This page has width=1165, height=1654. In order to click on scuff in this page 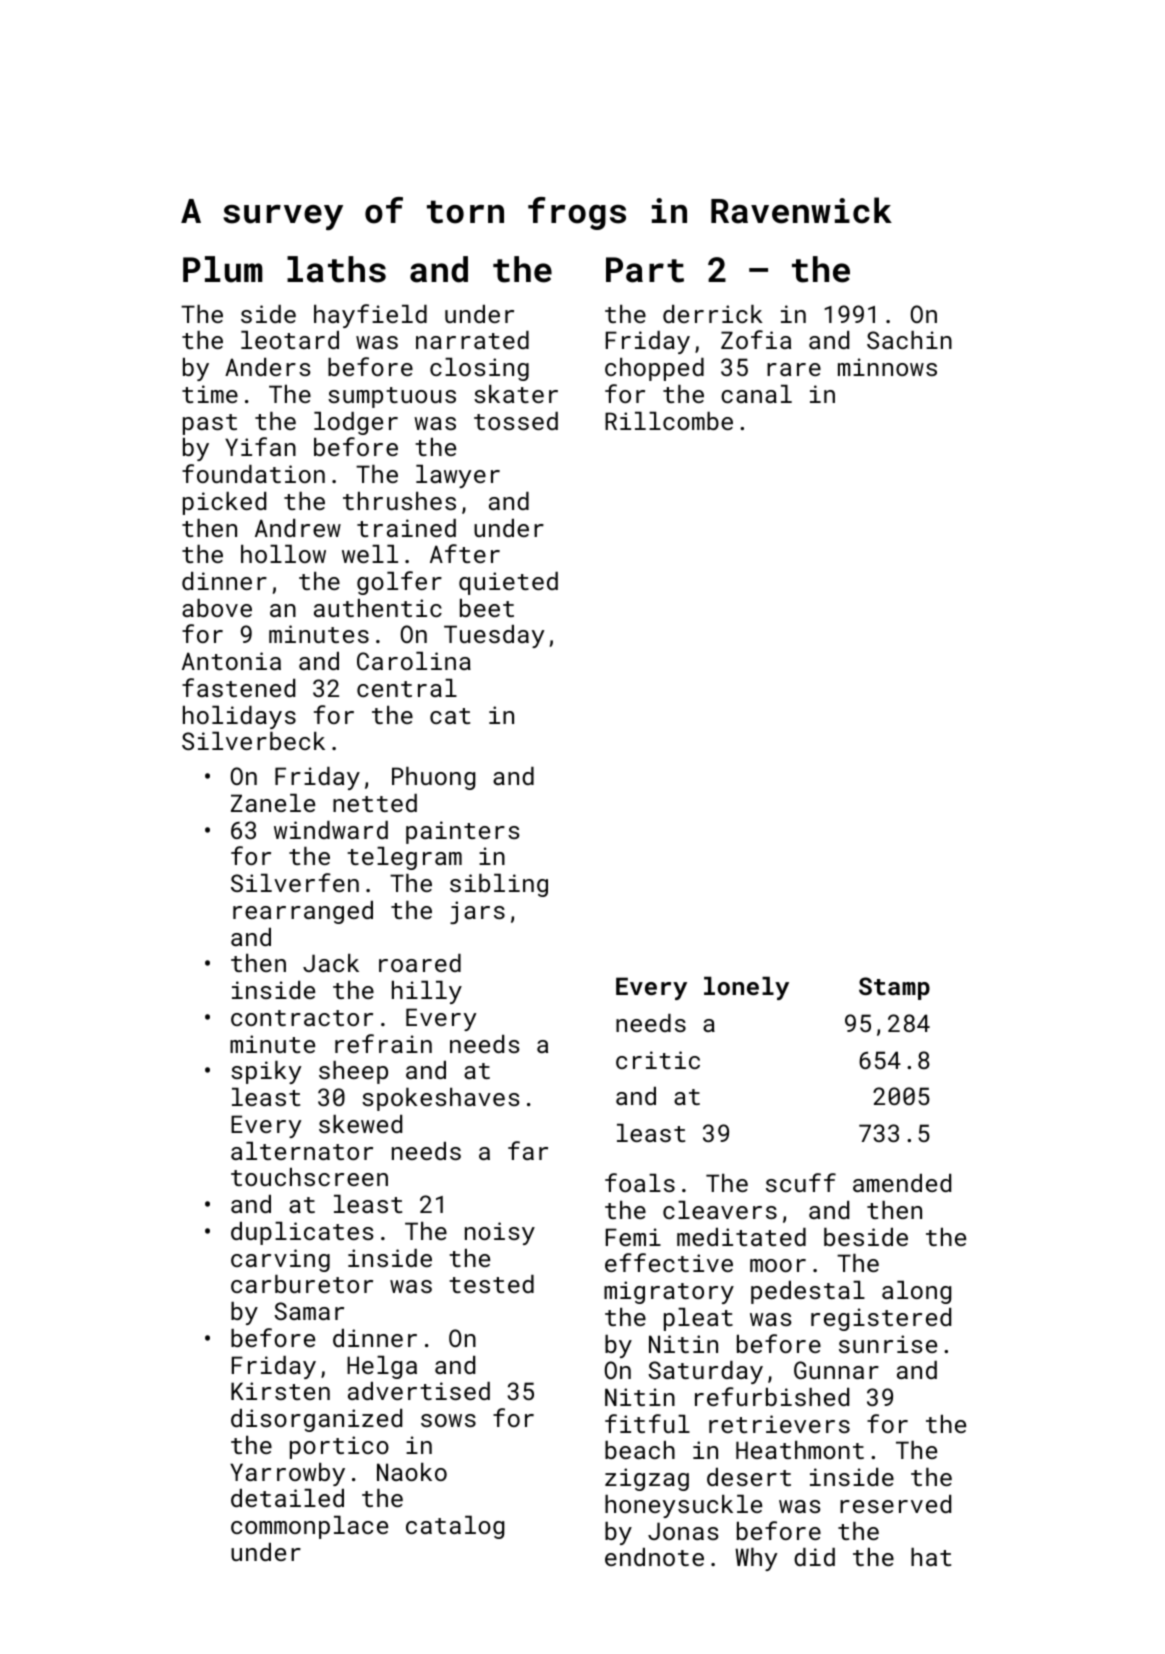, I will do `click(801, 1182)`.
